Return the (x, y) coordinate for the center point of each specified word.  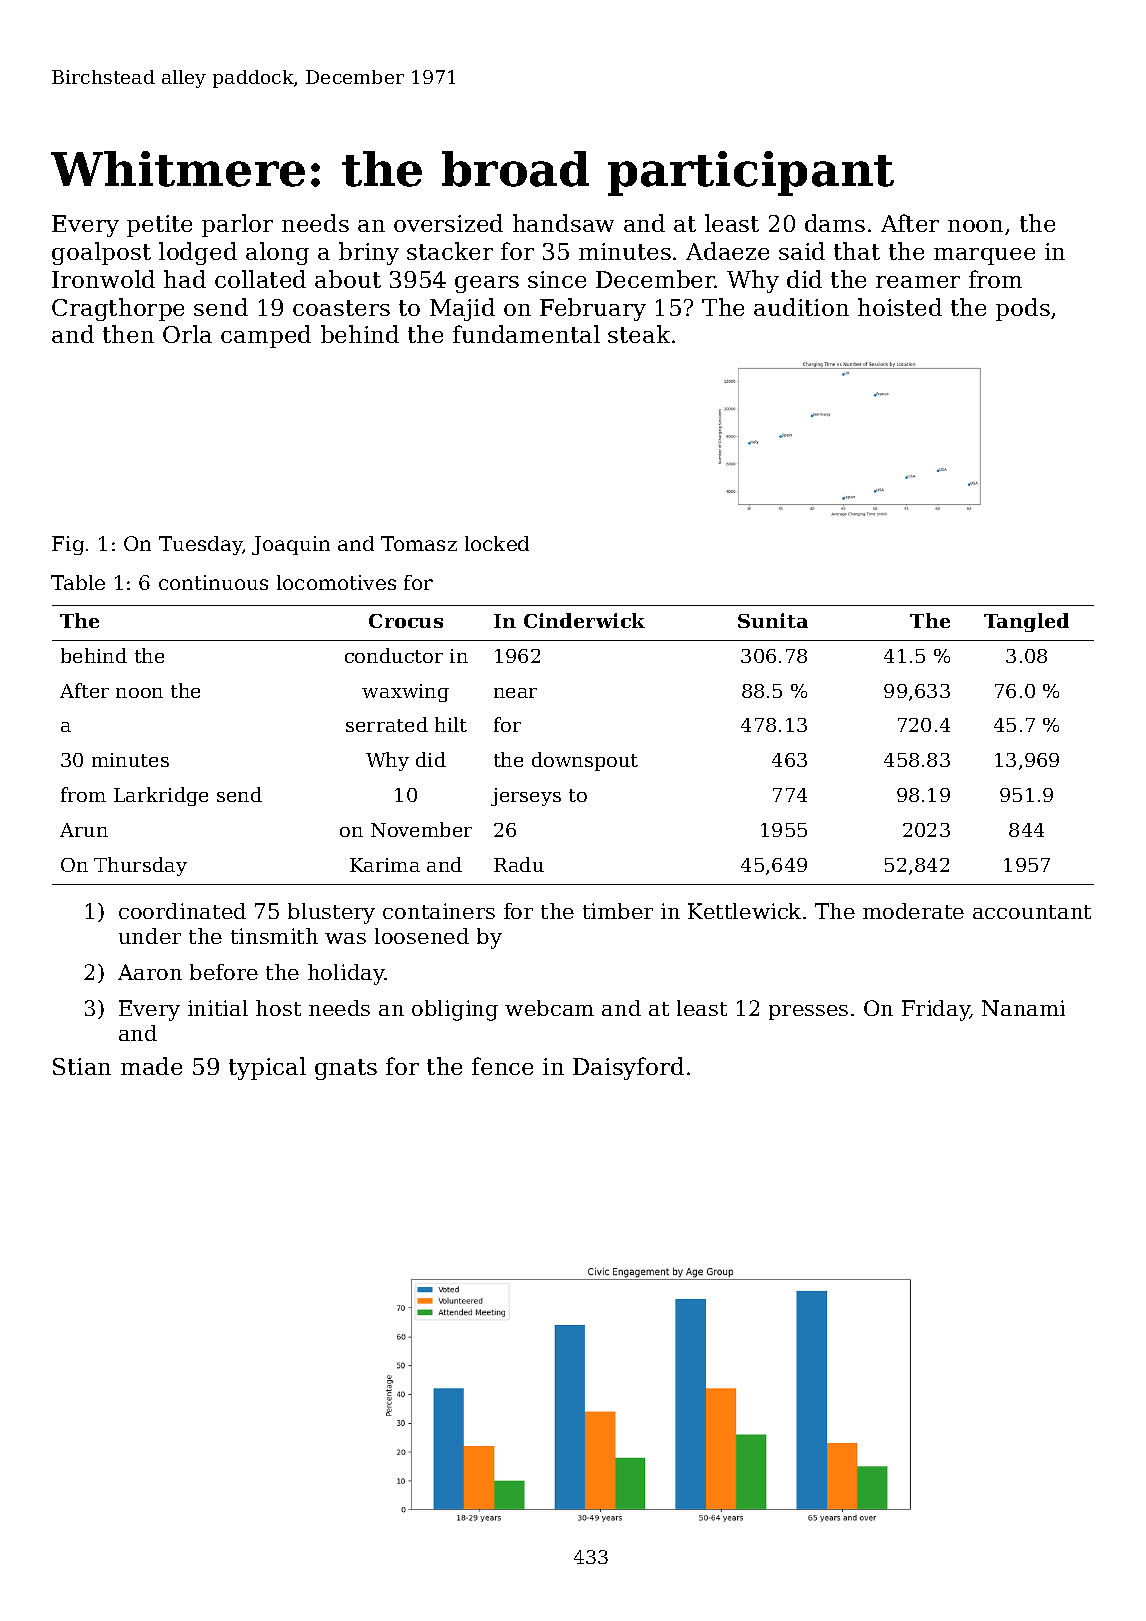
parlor (237, 225)
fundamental (526, 334)
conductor (394, 655)
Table (78, 582)
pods (1023, 309)
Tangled (1026, 622)
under (150, 936)
